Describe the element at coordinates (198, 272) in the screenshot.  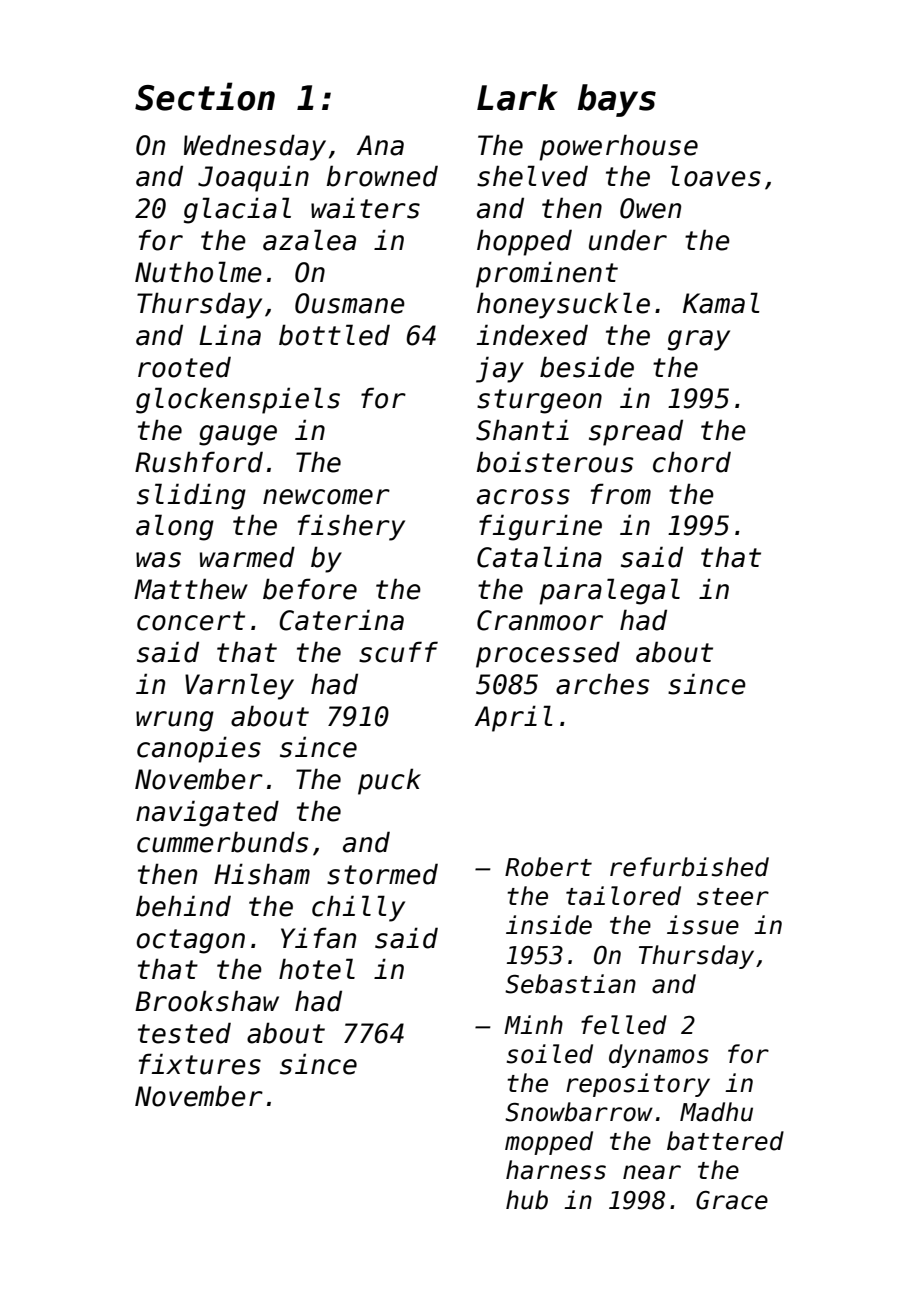
I see `Nutholme` at that location.
